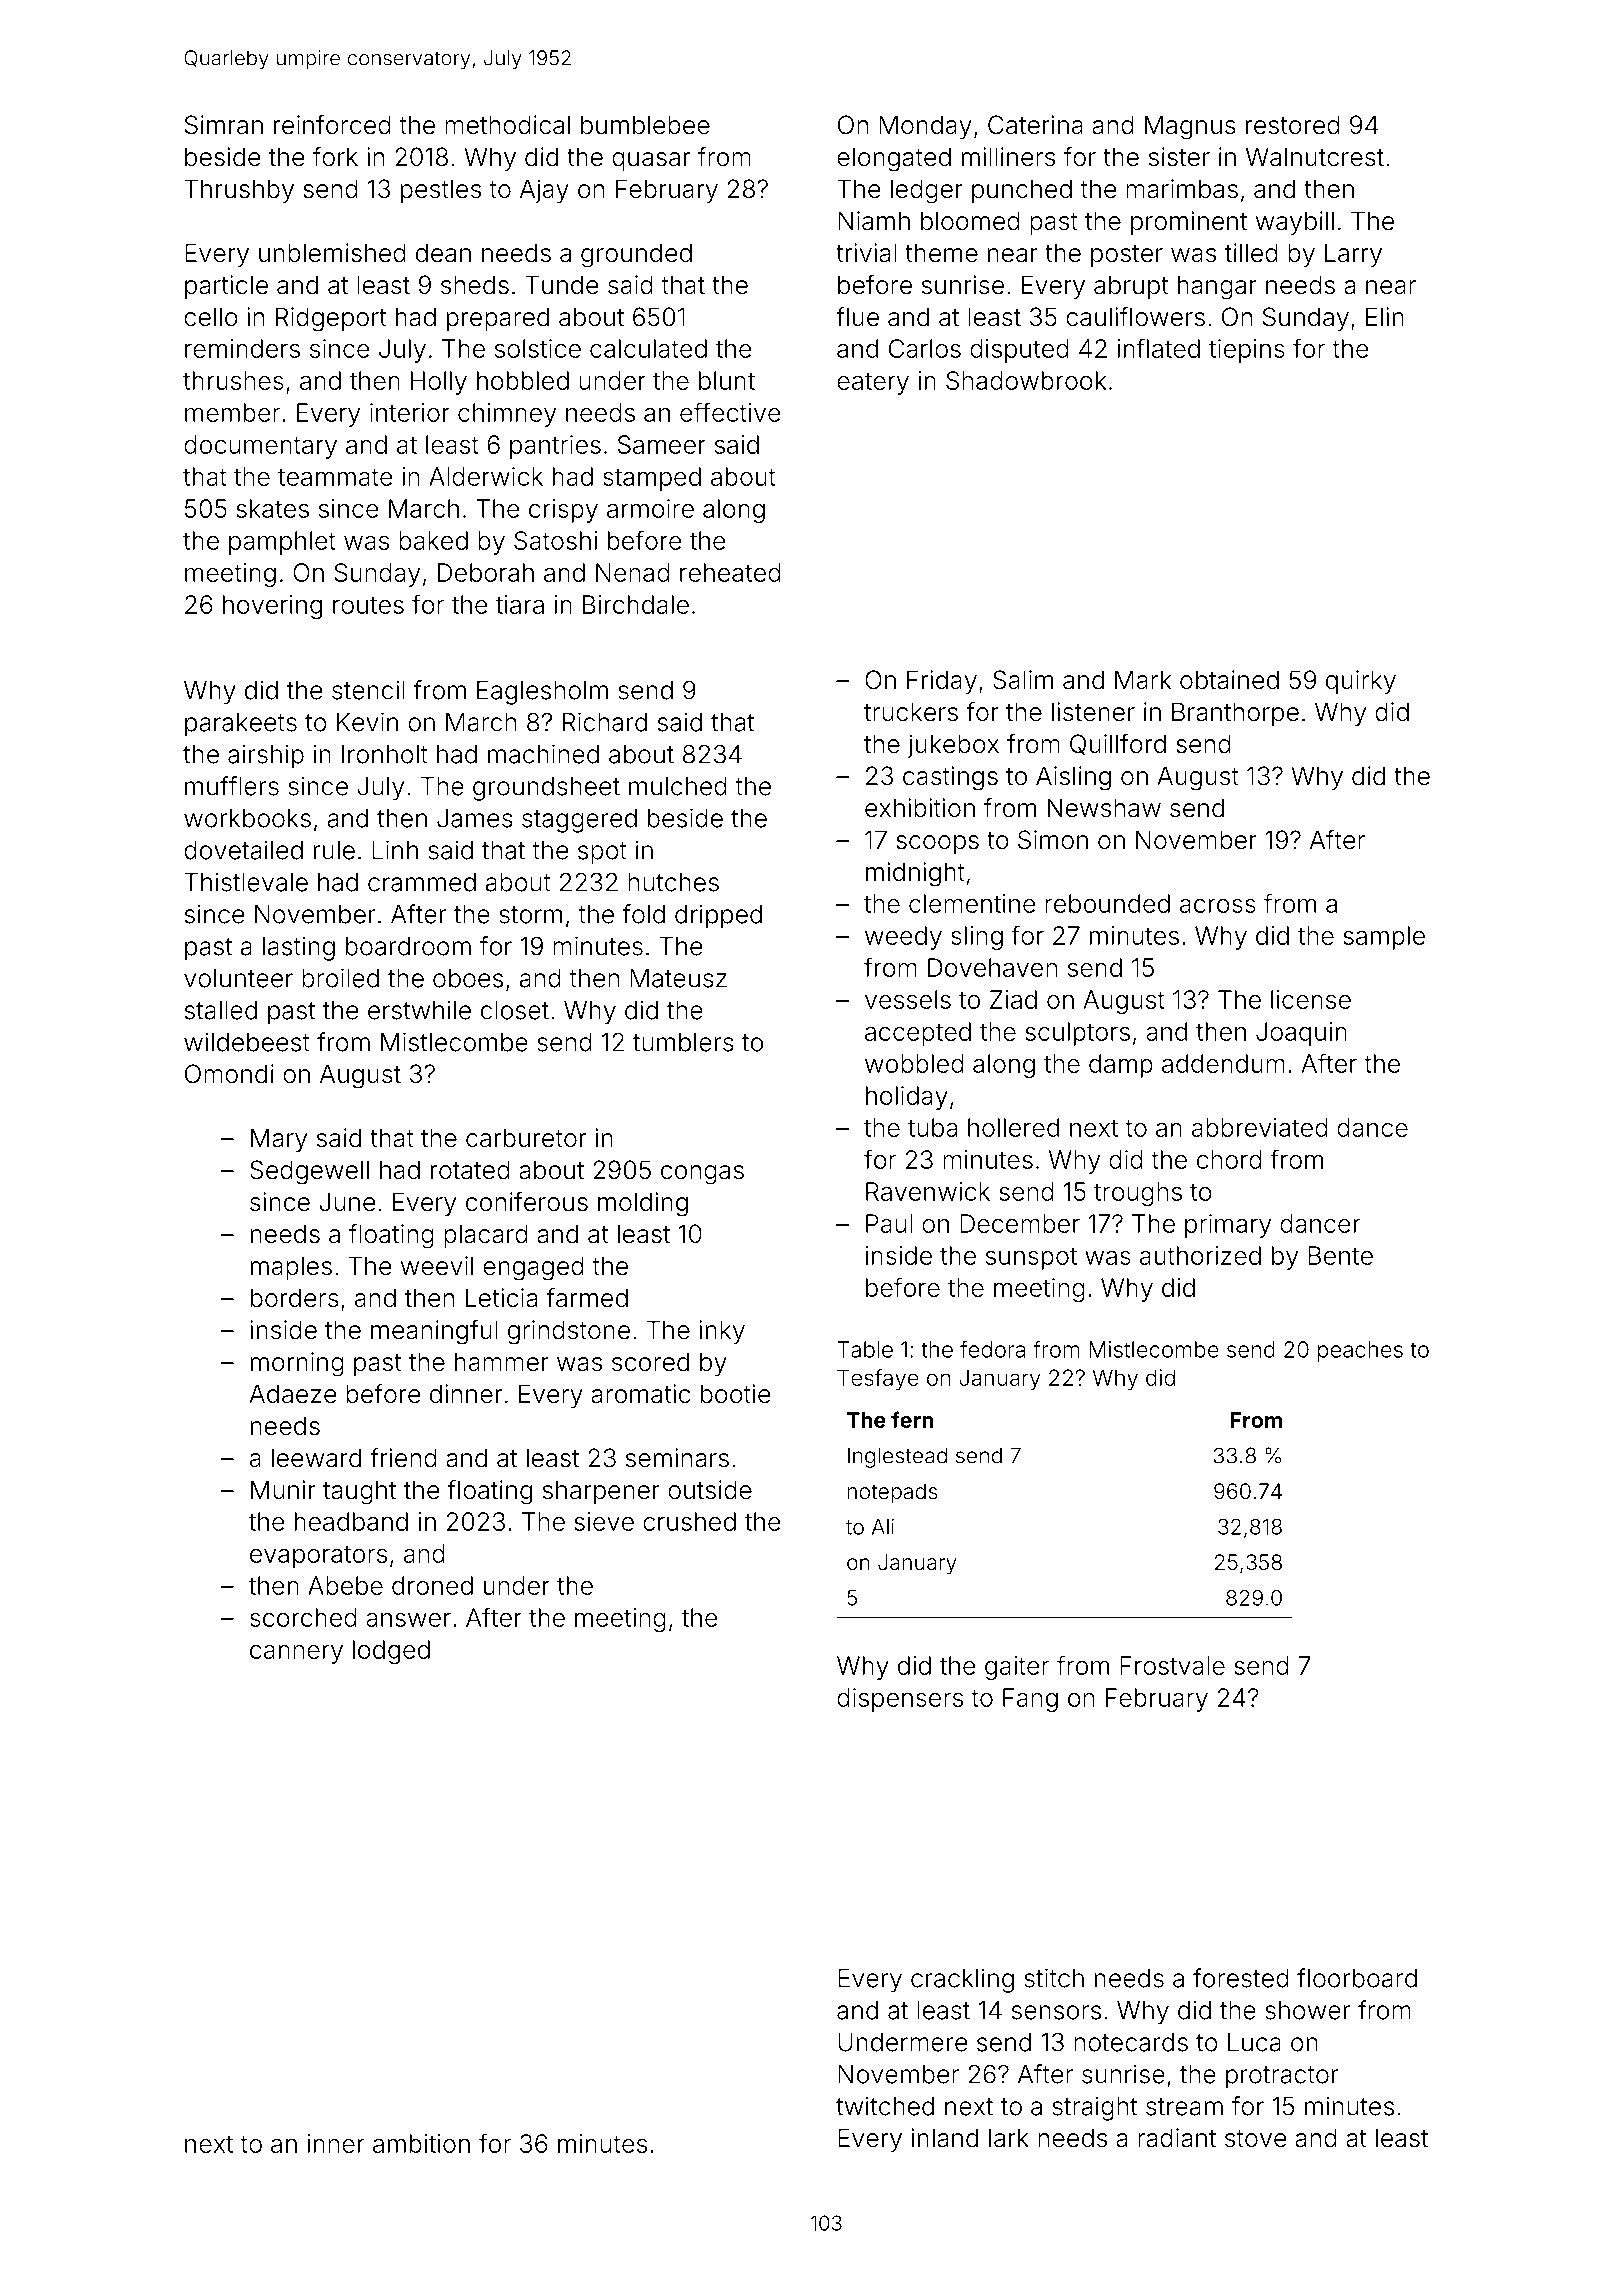  Describe the element at coordinates (730, 572) in the image. I see `reheated` at that location.
